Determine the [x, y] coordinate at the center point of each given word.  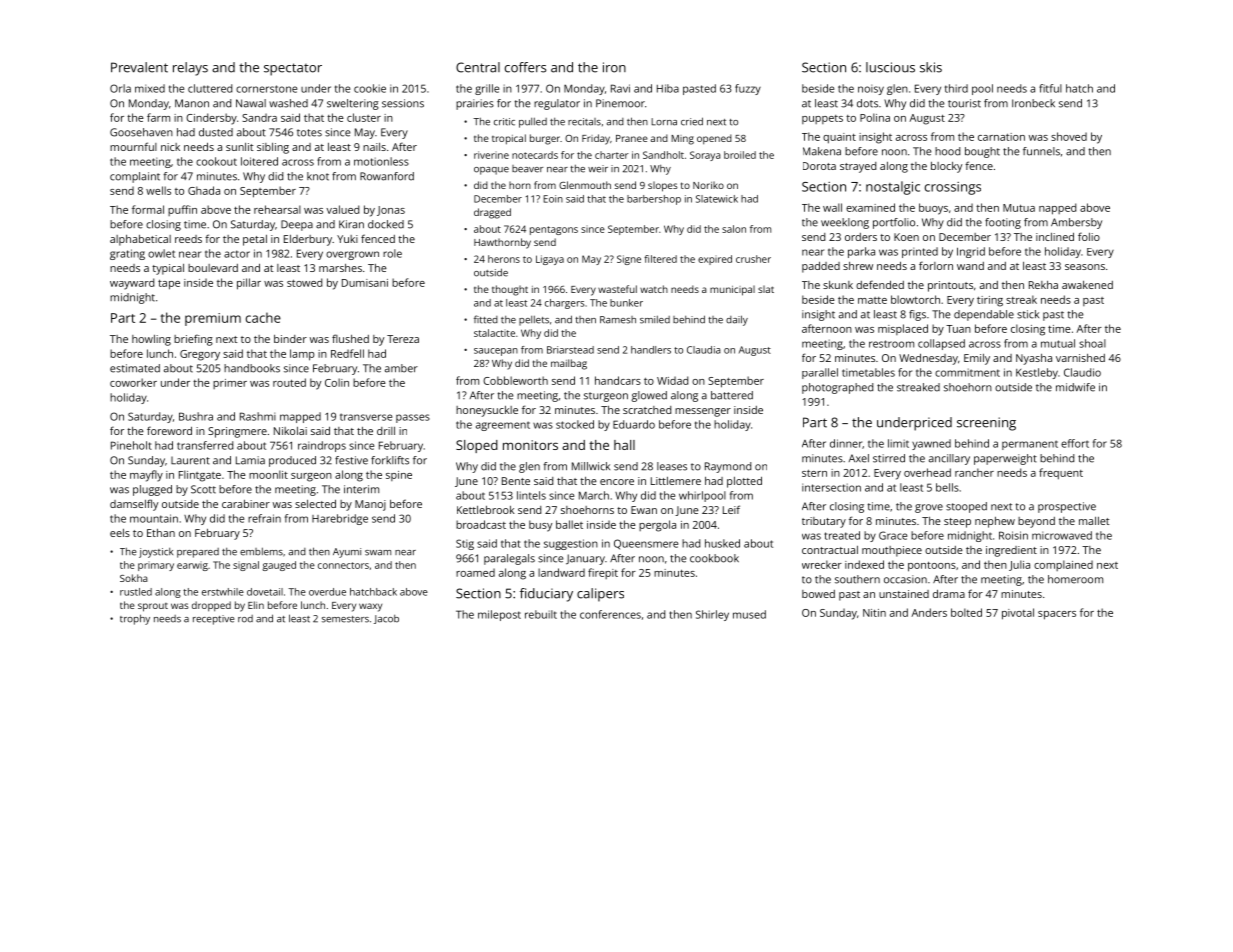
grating [127, 254]
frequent [1061, 474]
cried [692, 121]
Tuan [958, 329]
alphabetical [140, 240]
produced [292, 461]
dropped [211, 606]
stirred [889, 458]
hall [624, 445]
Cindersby [211, 119]
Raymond [728, 467]
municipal [732, 290]
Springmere [237, 432]
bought [982, 152]
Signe [629, 260]
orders [861, 237]
